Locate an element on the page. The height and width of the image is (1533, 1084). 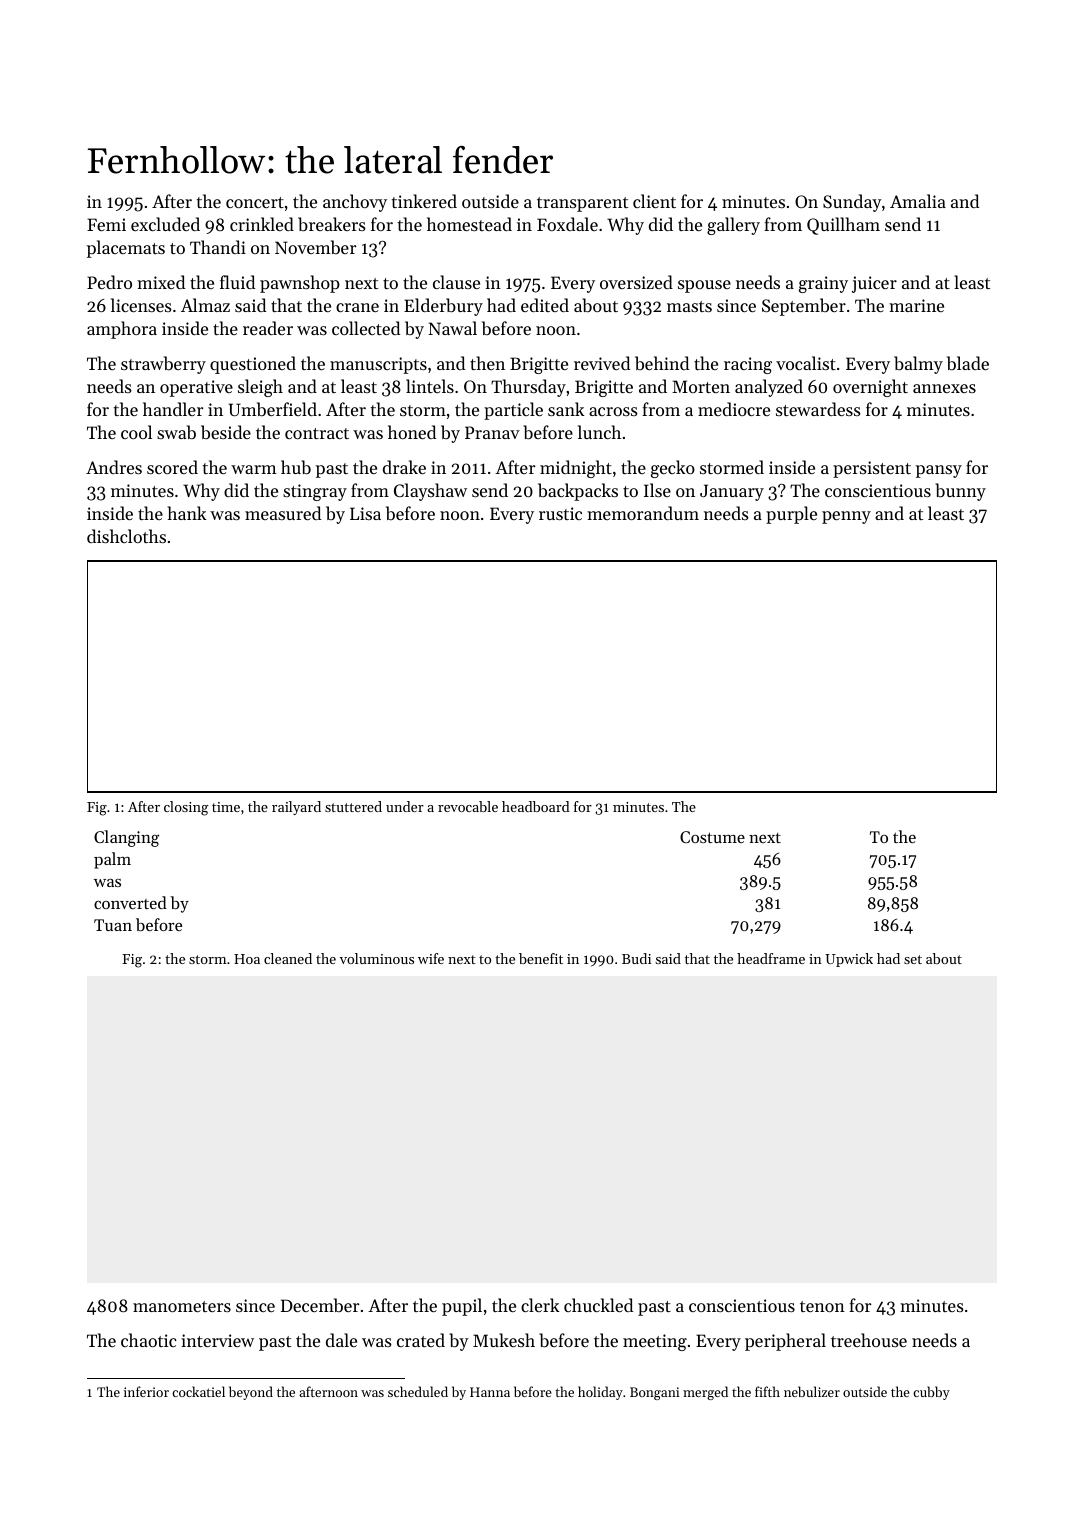
headframe is located at coordinates (771, 958).
